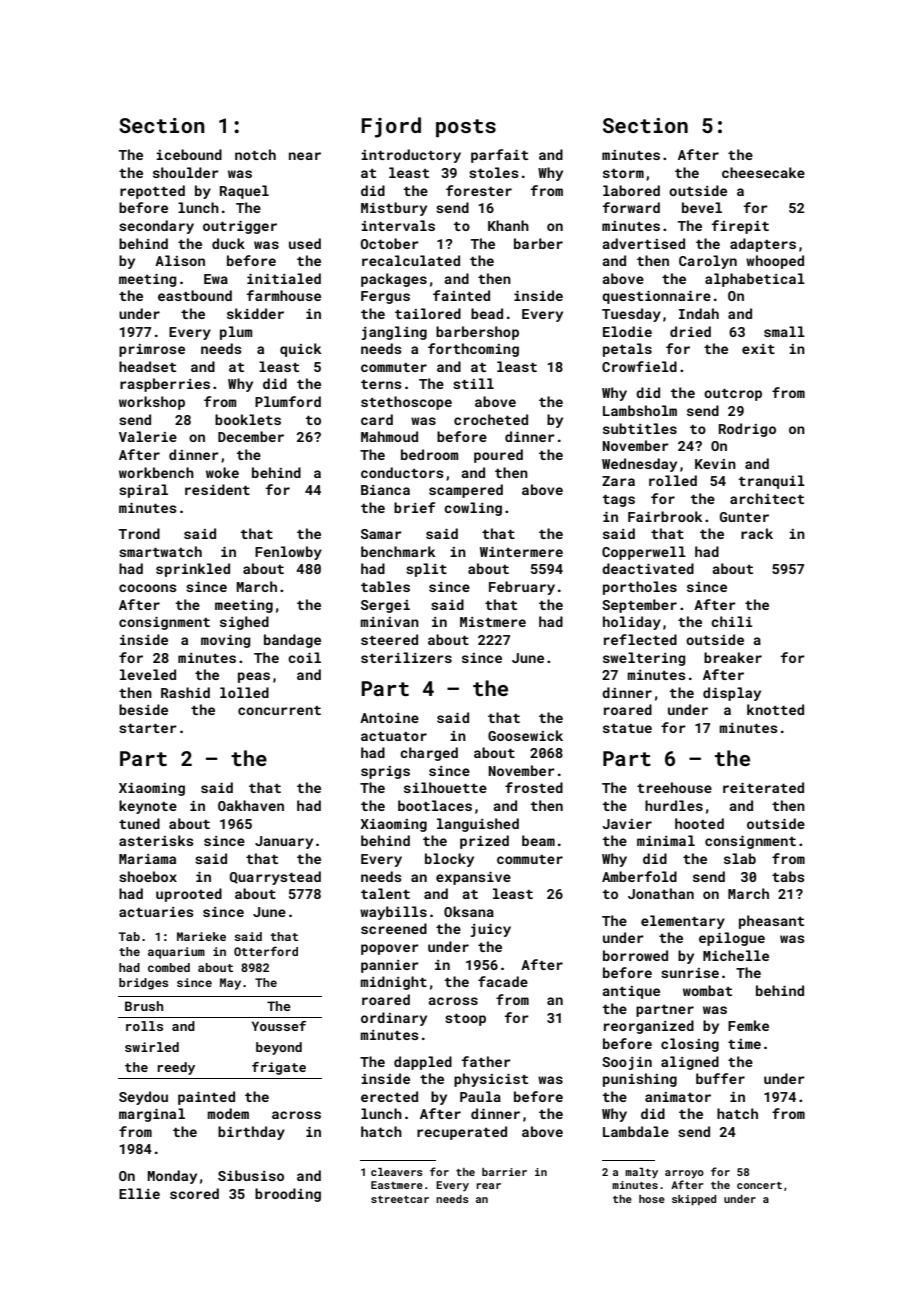 This screenshot has height=1308, width=924. What do you see at coordinates (763, 172) in the screenshot?
I see `cheesecake` at bounding box center [763, 172].
